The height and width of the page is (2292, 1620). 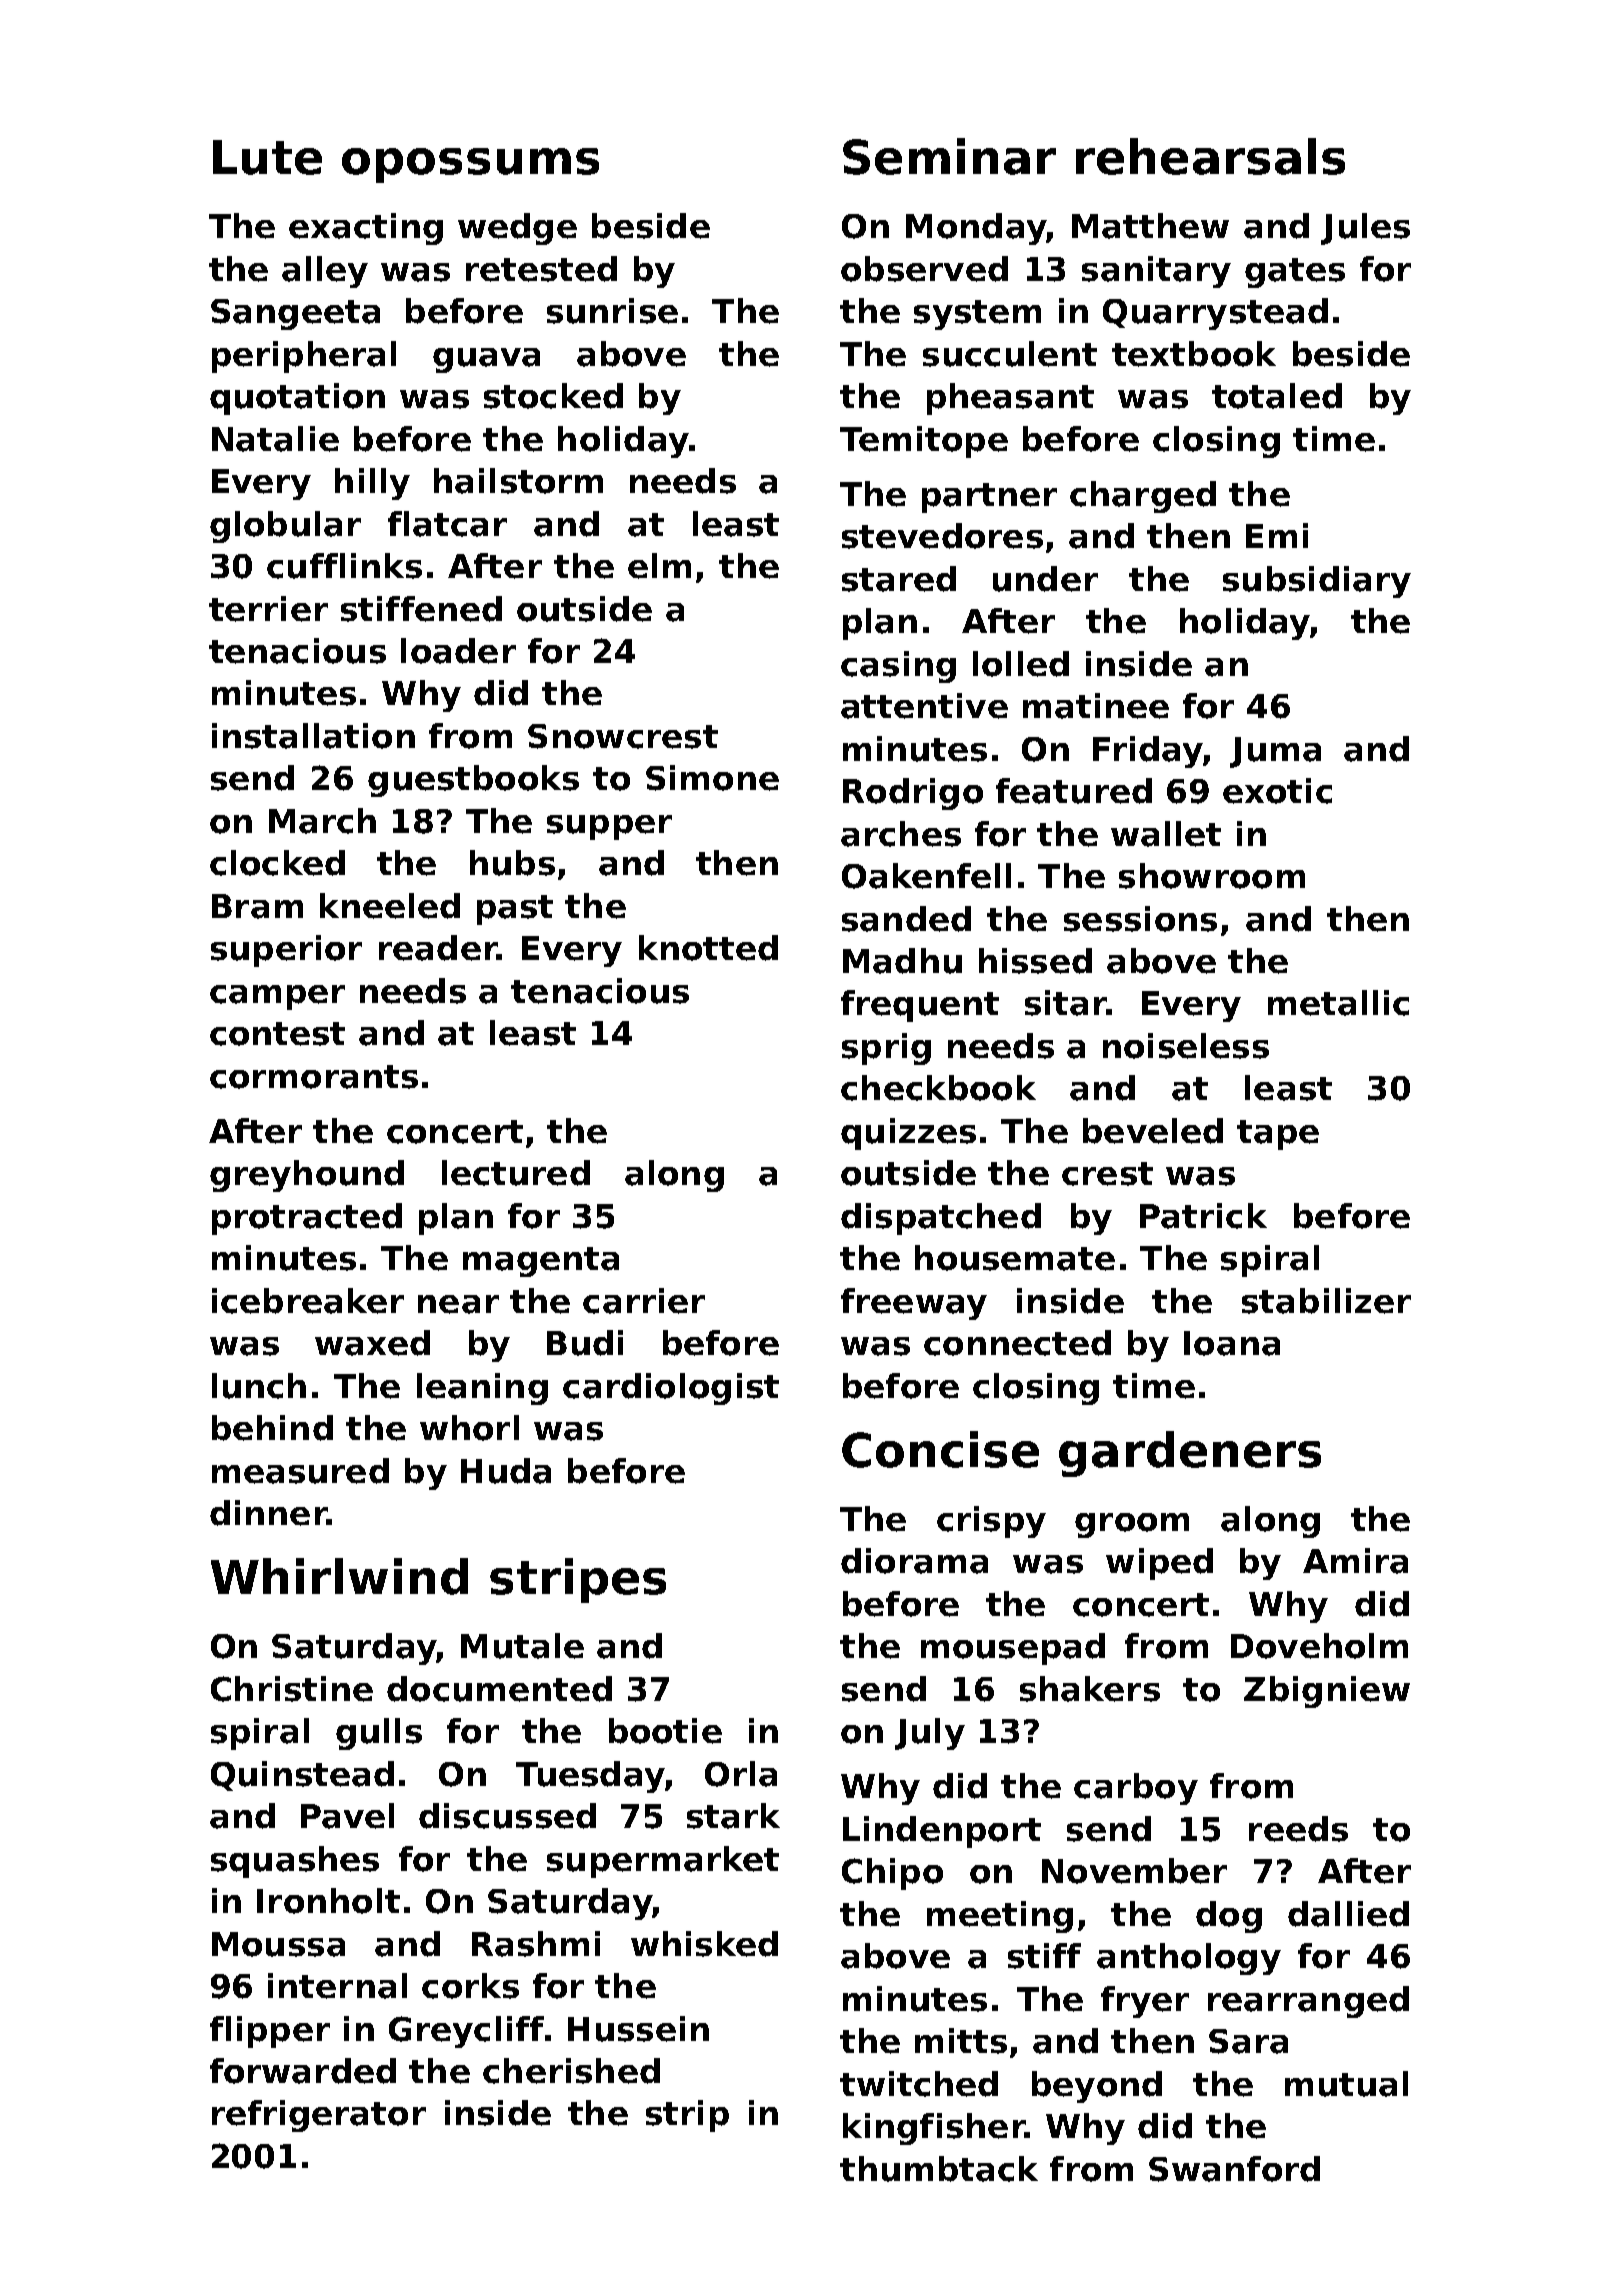 I want to click on Seminar, so click(x=949, y=156).
